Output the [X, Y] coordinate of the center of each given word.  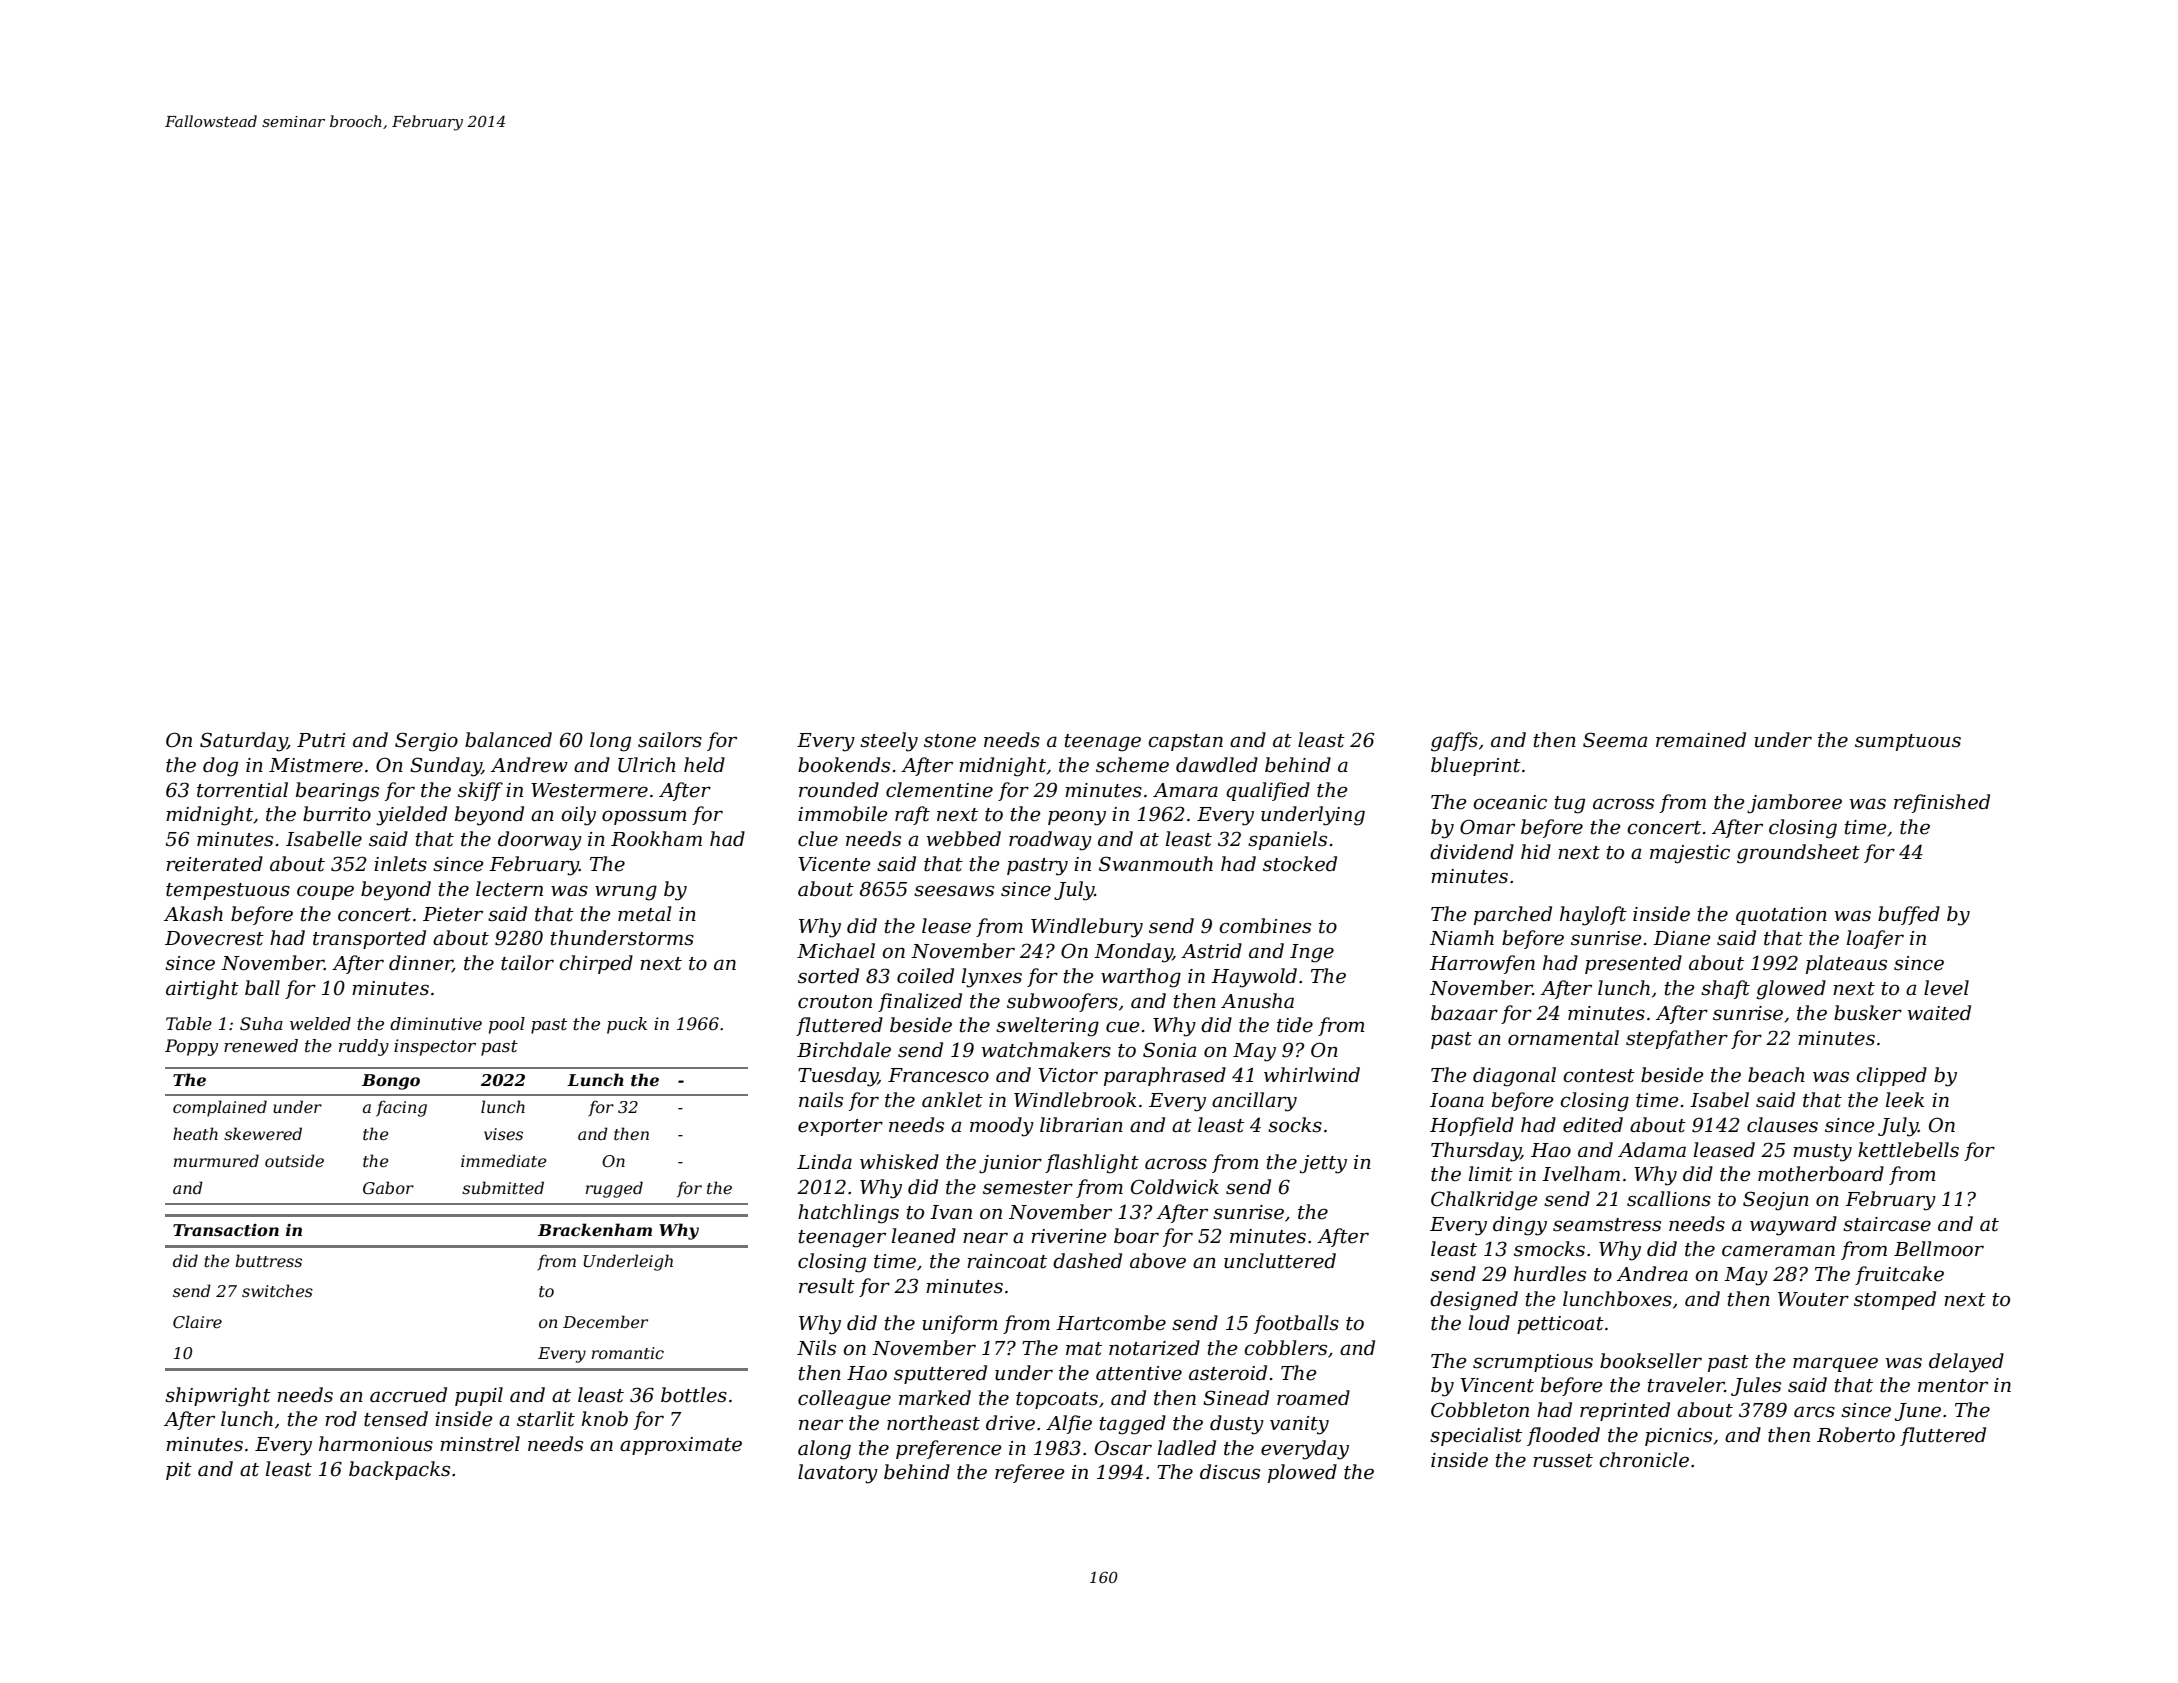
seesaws [954, 891]
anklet [952, 1100]
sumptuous [1908, 742]
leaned [924, 1236]
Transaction [226, 1230]
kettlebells [1908, 1150]
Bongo [391, 1082]
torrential [242, 790]
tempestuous [228, 891]
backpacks [399, 1470]
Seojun [1776, 1201]
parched [1513, 915]
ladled [1187, 1448]
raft [912, 815]
